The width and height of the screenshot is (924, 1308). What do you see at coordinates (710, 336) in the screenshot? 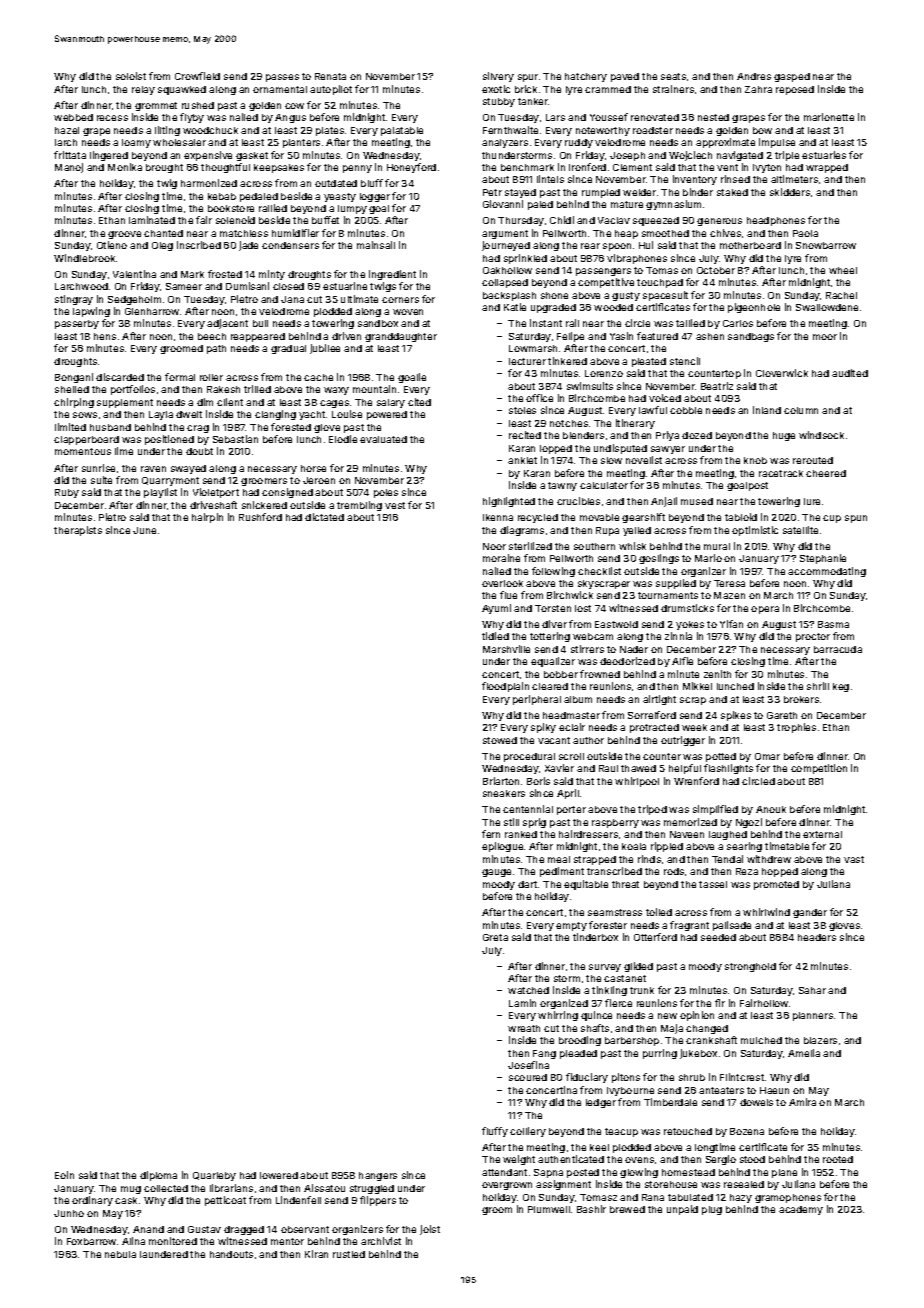
I see `ashen` at bounding box center [710, 336].
